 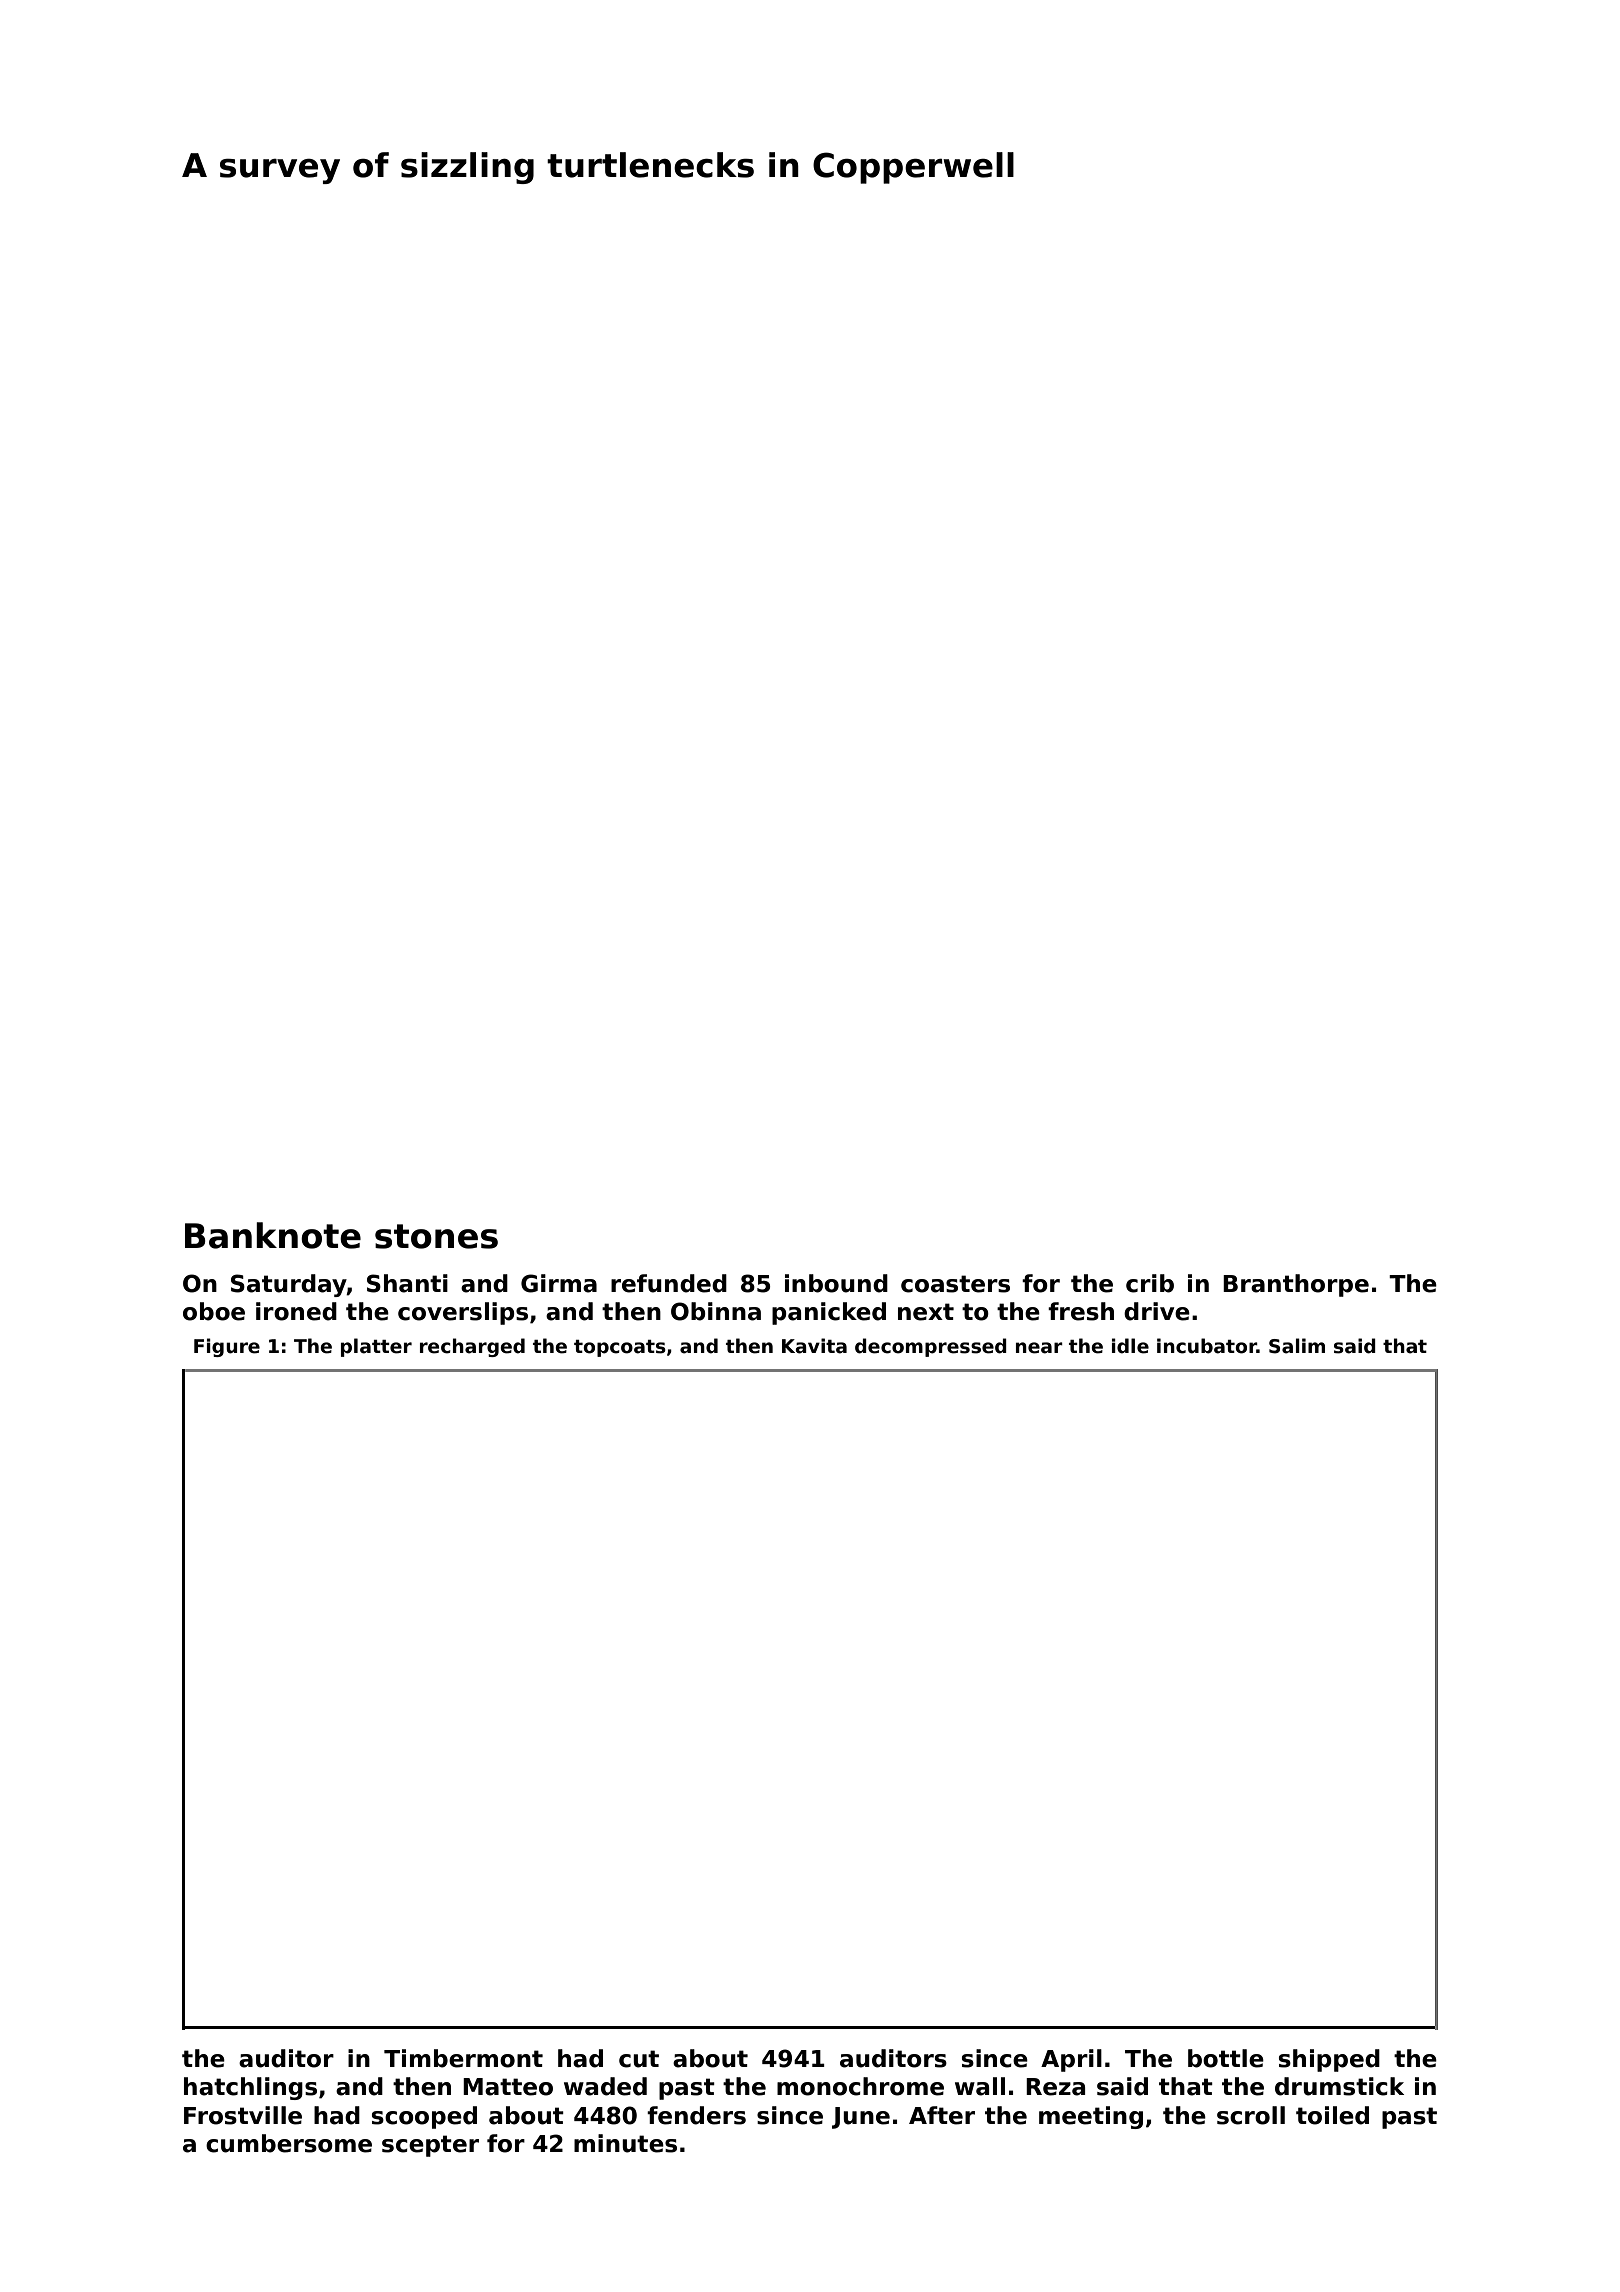 I want to click on topcoats, so click(x=620, y=1348).
